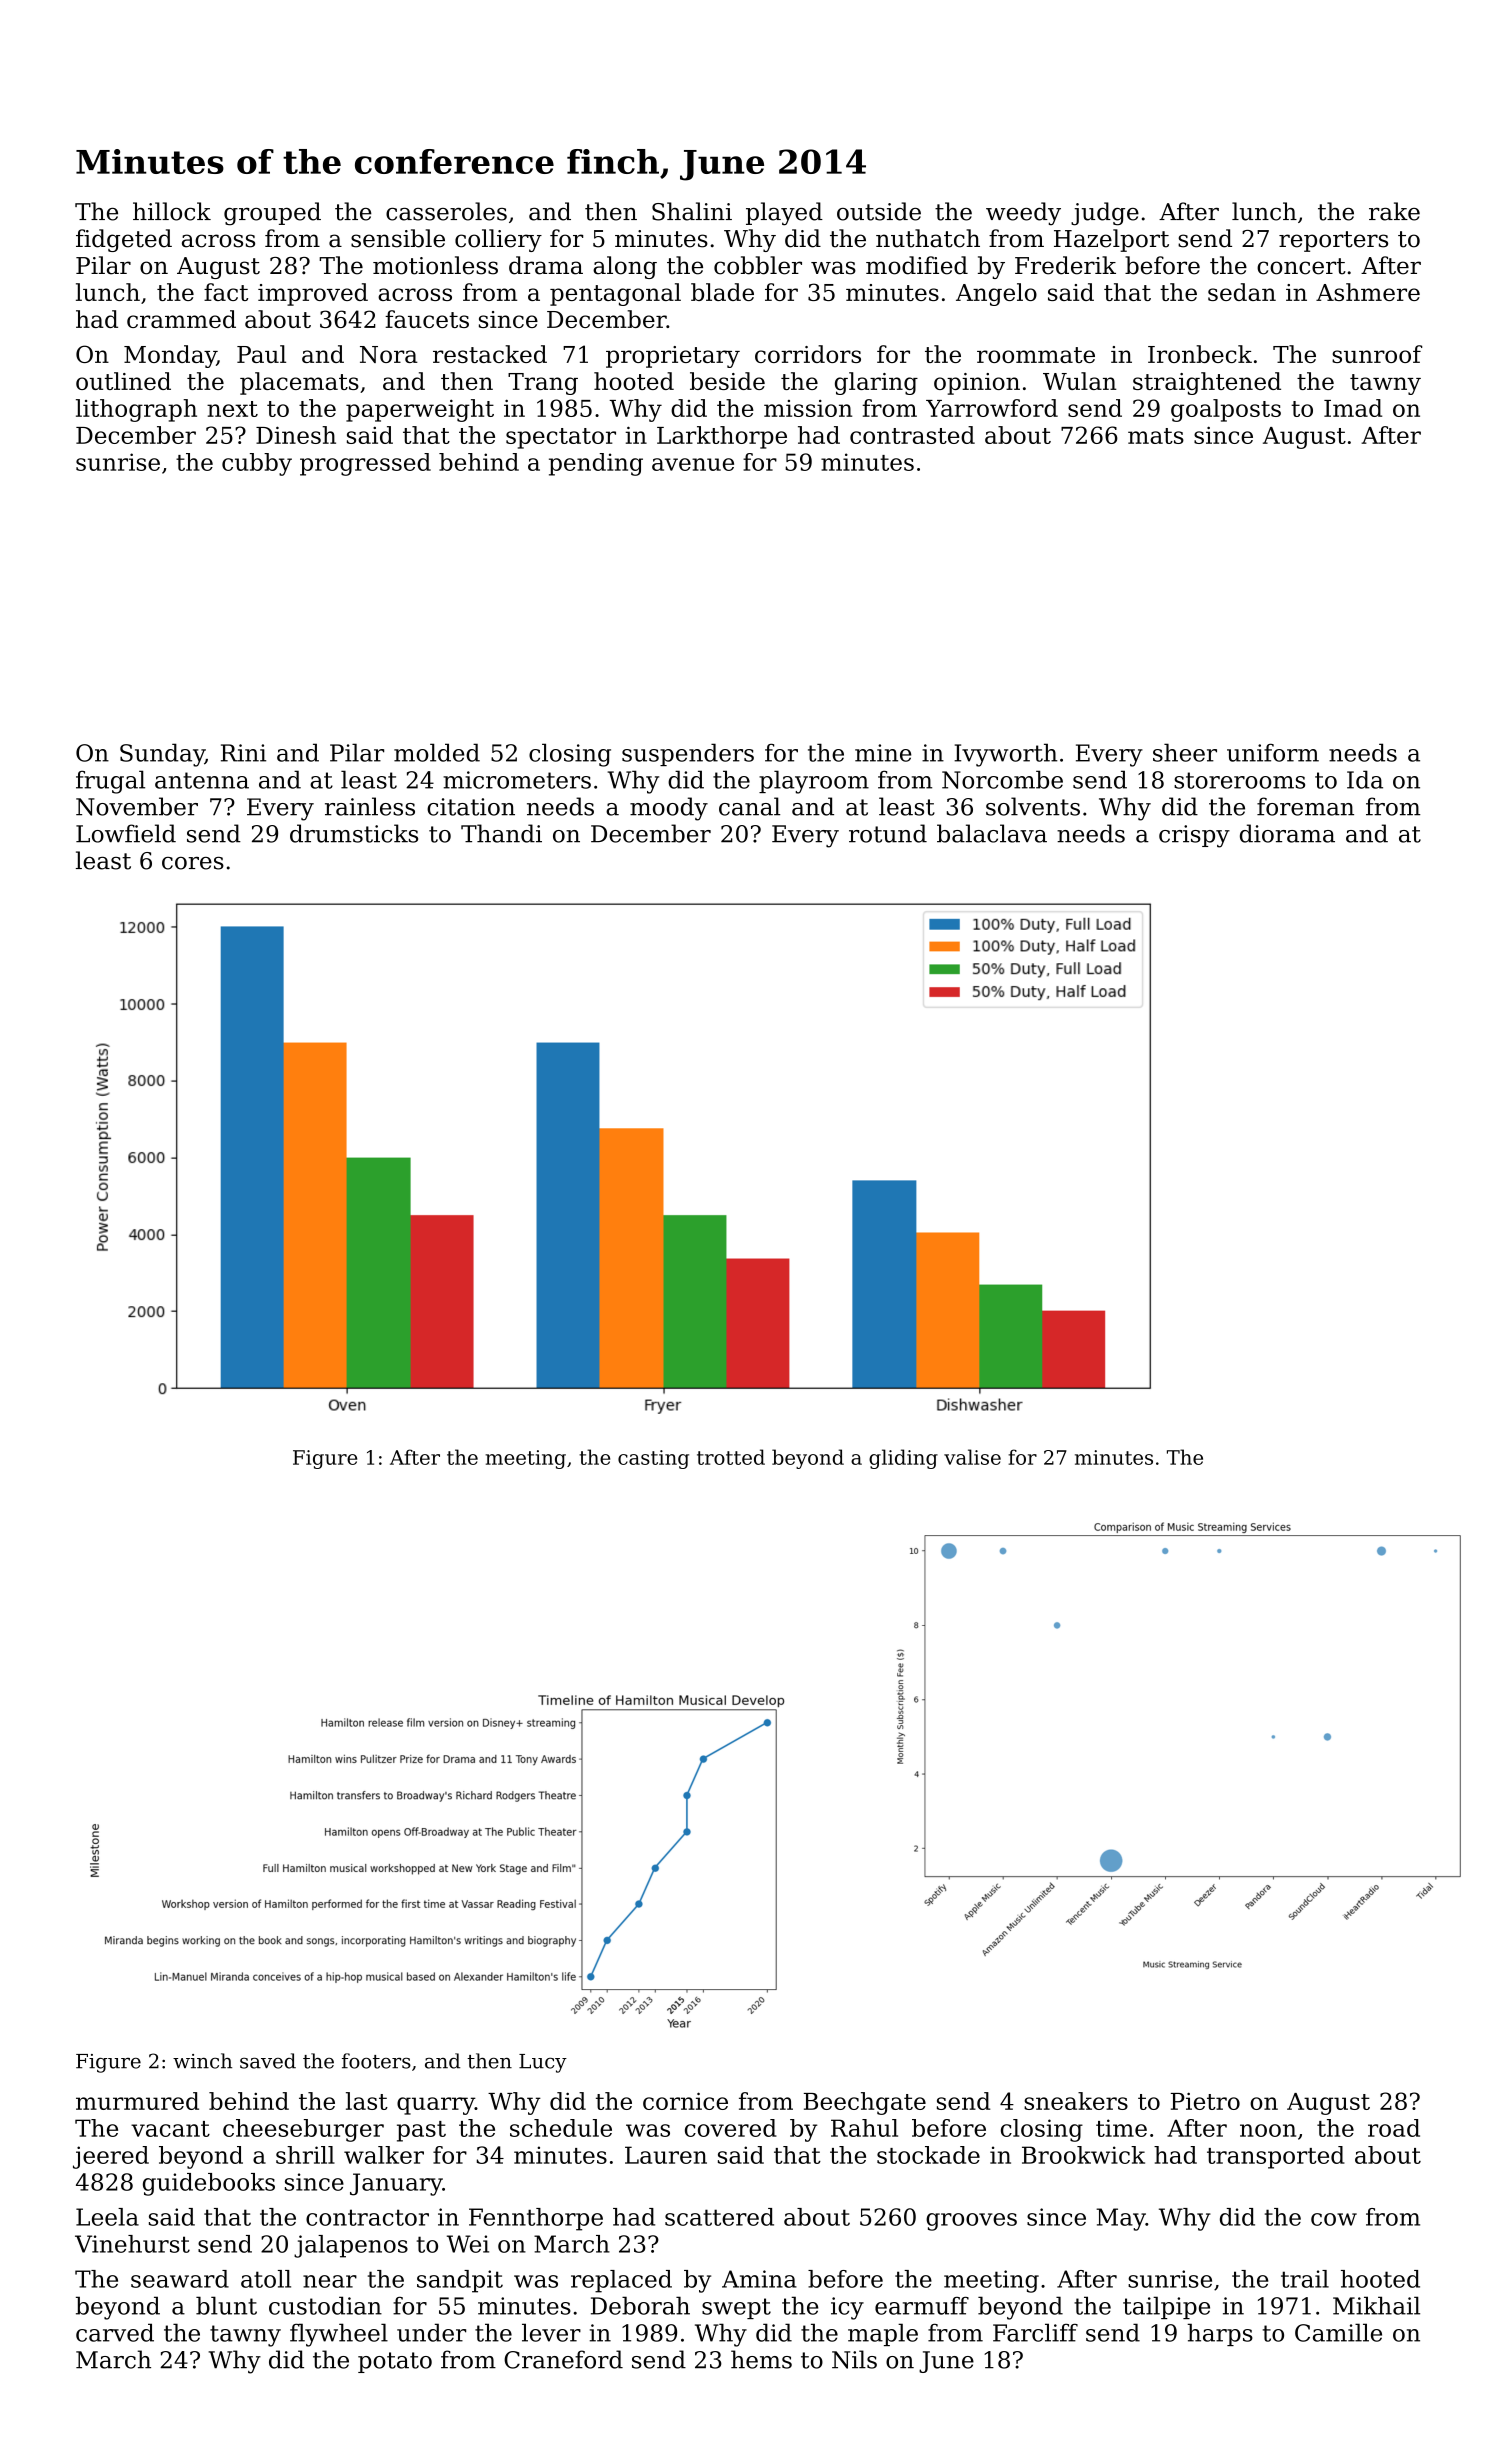 Image resolution: width=1496 pixels, height=2464 pixels. What do you see at coordinates (903, 1459) in the screenshot?
I see `gliding` at bounding box center [903, 1459].
